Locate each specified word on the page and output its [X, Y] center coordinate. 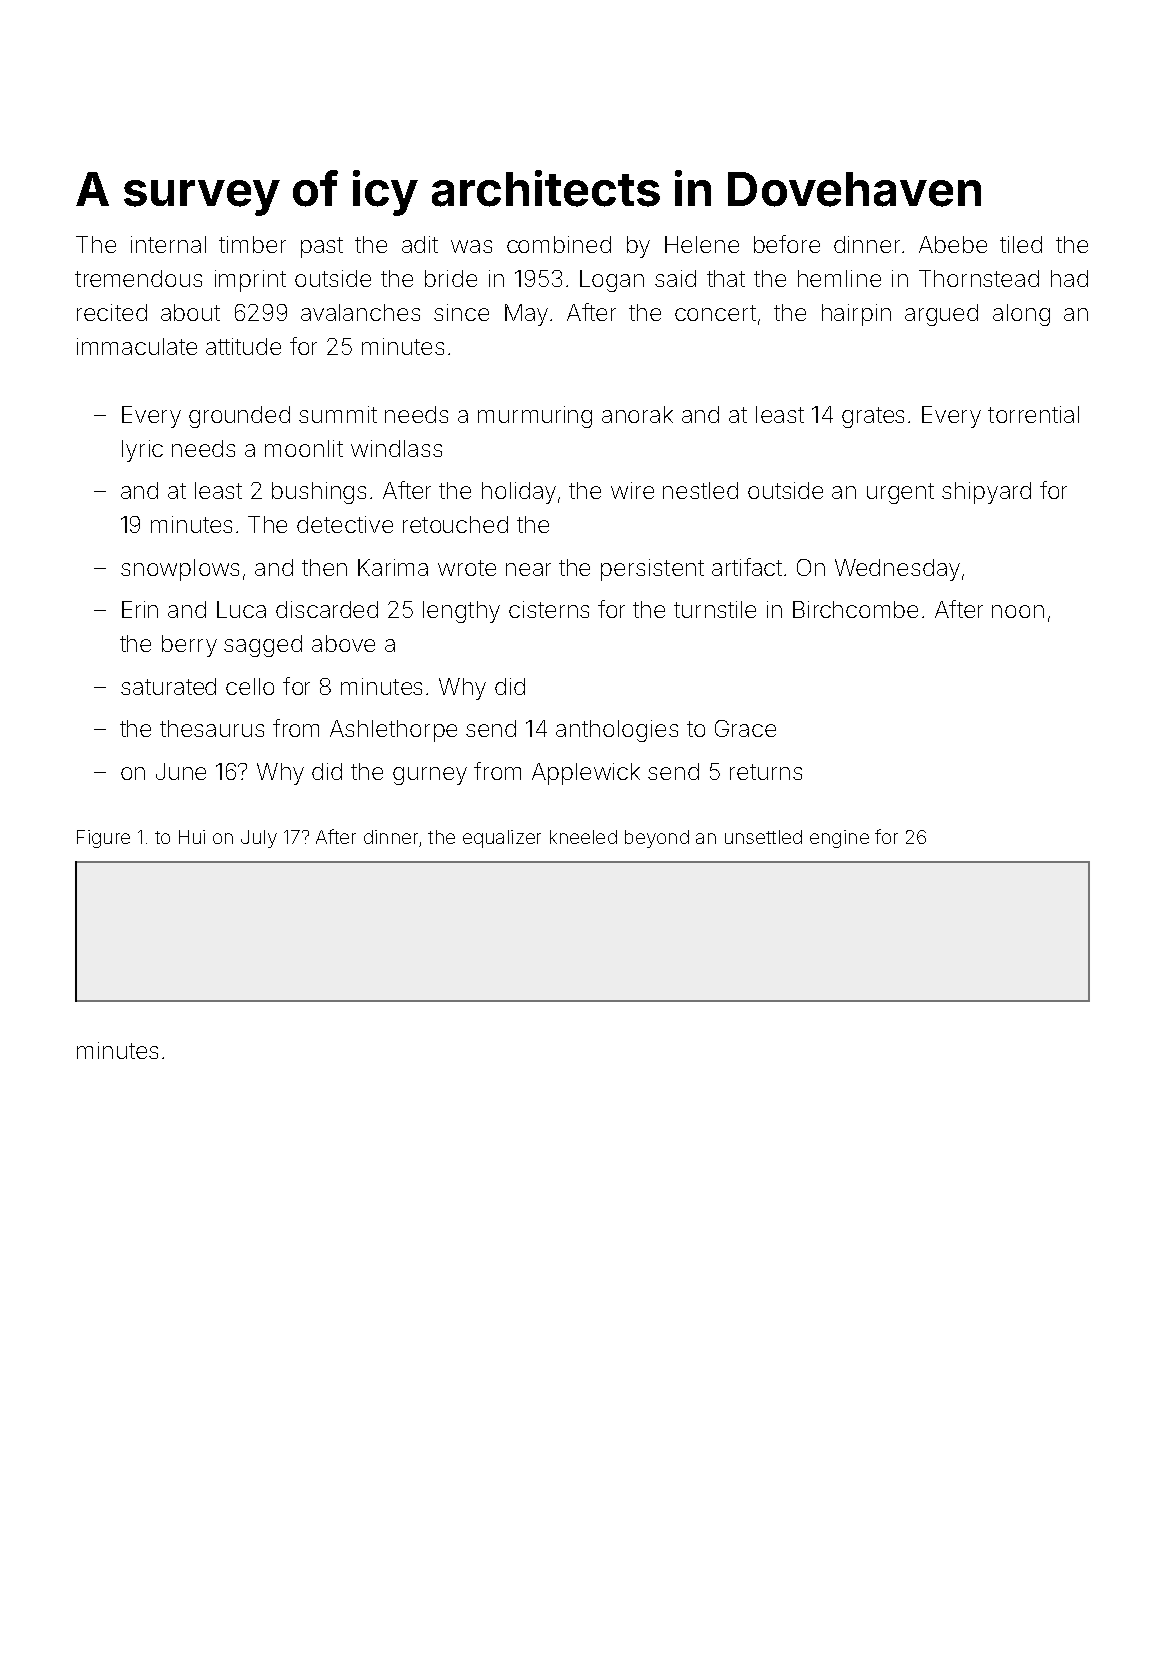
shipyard [986, 493]
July [259, 839]
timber [252, 244]
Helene [702, 244]
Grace [745, 728]
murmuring [535, 417]
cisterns [549, 609]
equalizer [502, 839]
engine [839, 839]
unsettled [763, 837]
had [1069, 278]
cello [250, 686]
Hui [192, 837]
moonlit [304, 448]
